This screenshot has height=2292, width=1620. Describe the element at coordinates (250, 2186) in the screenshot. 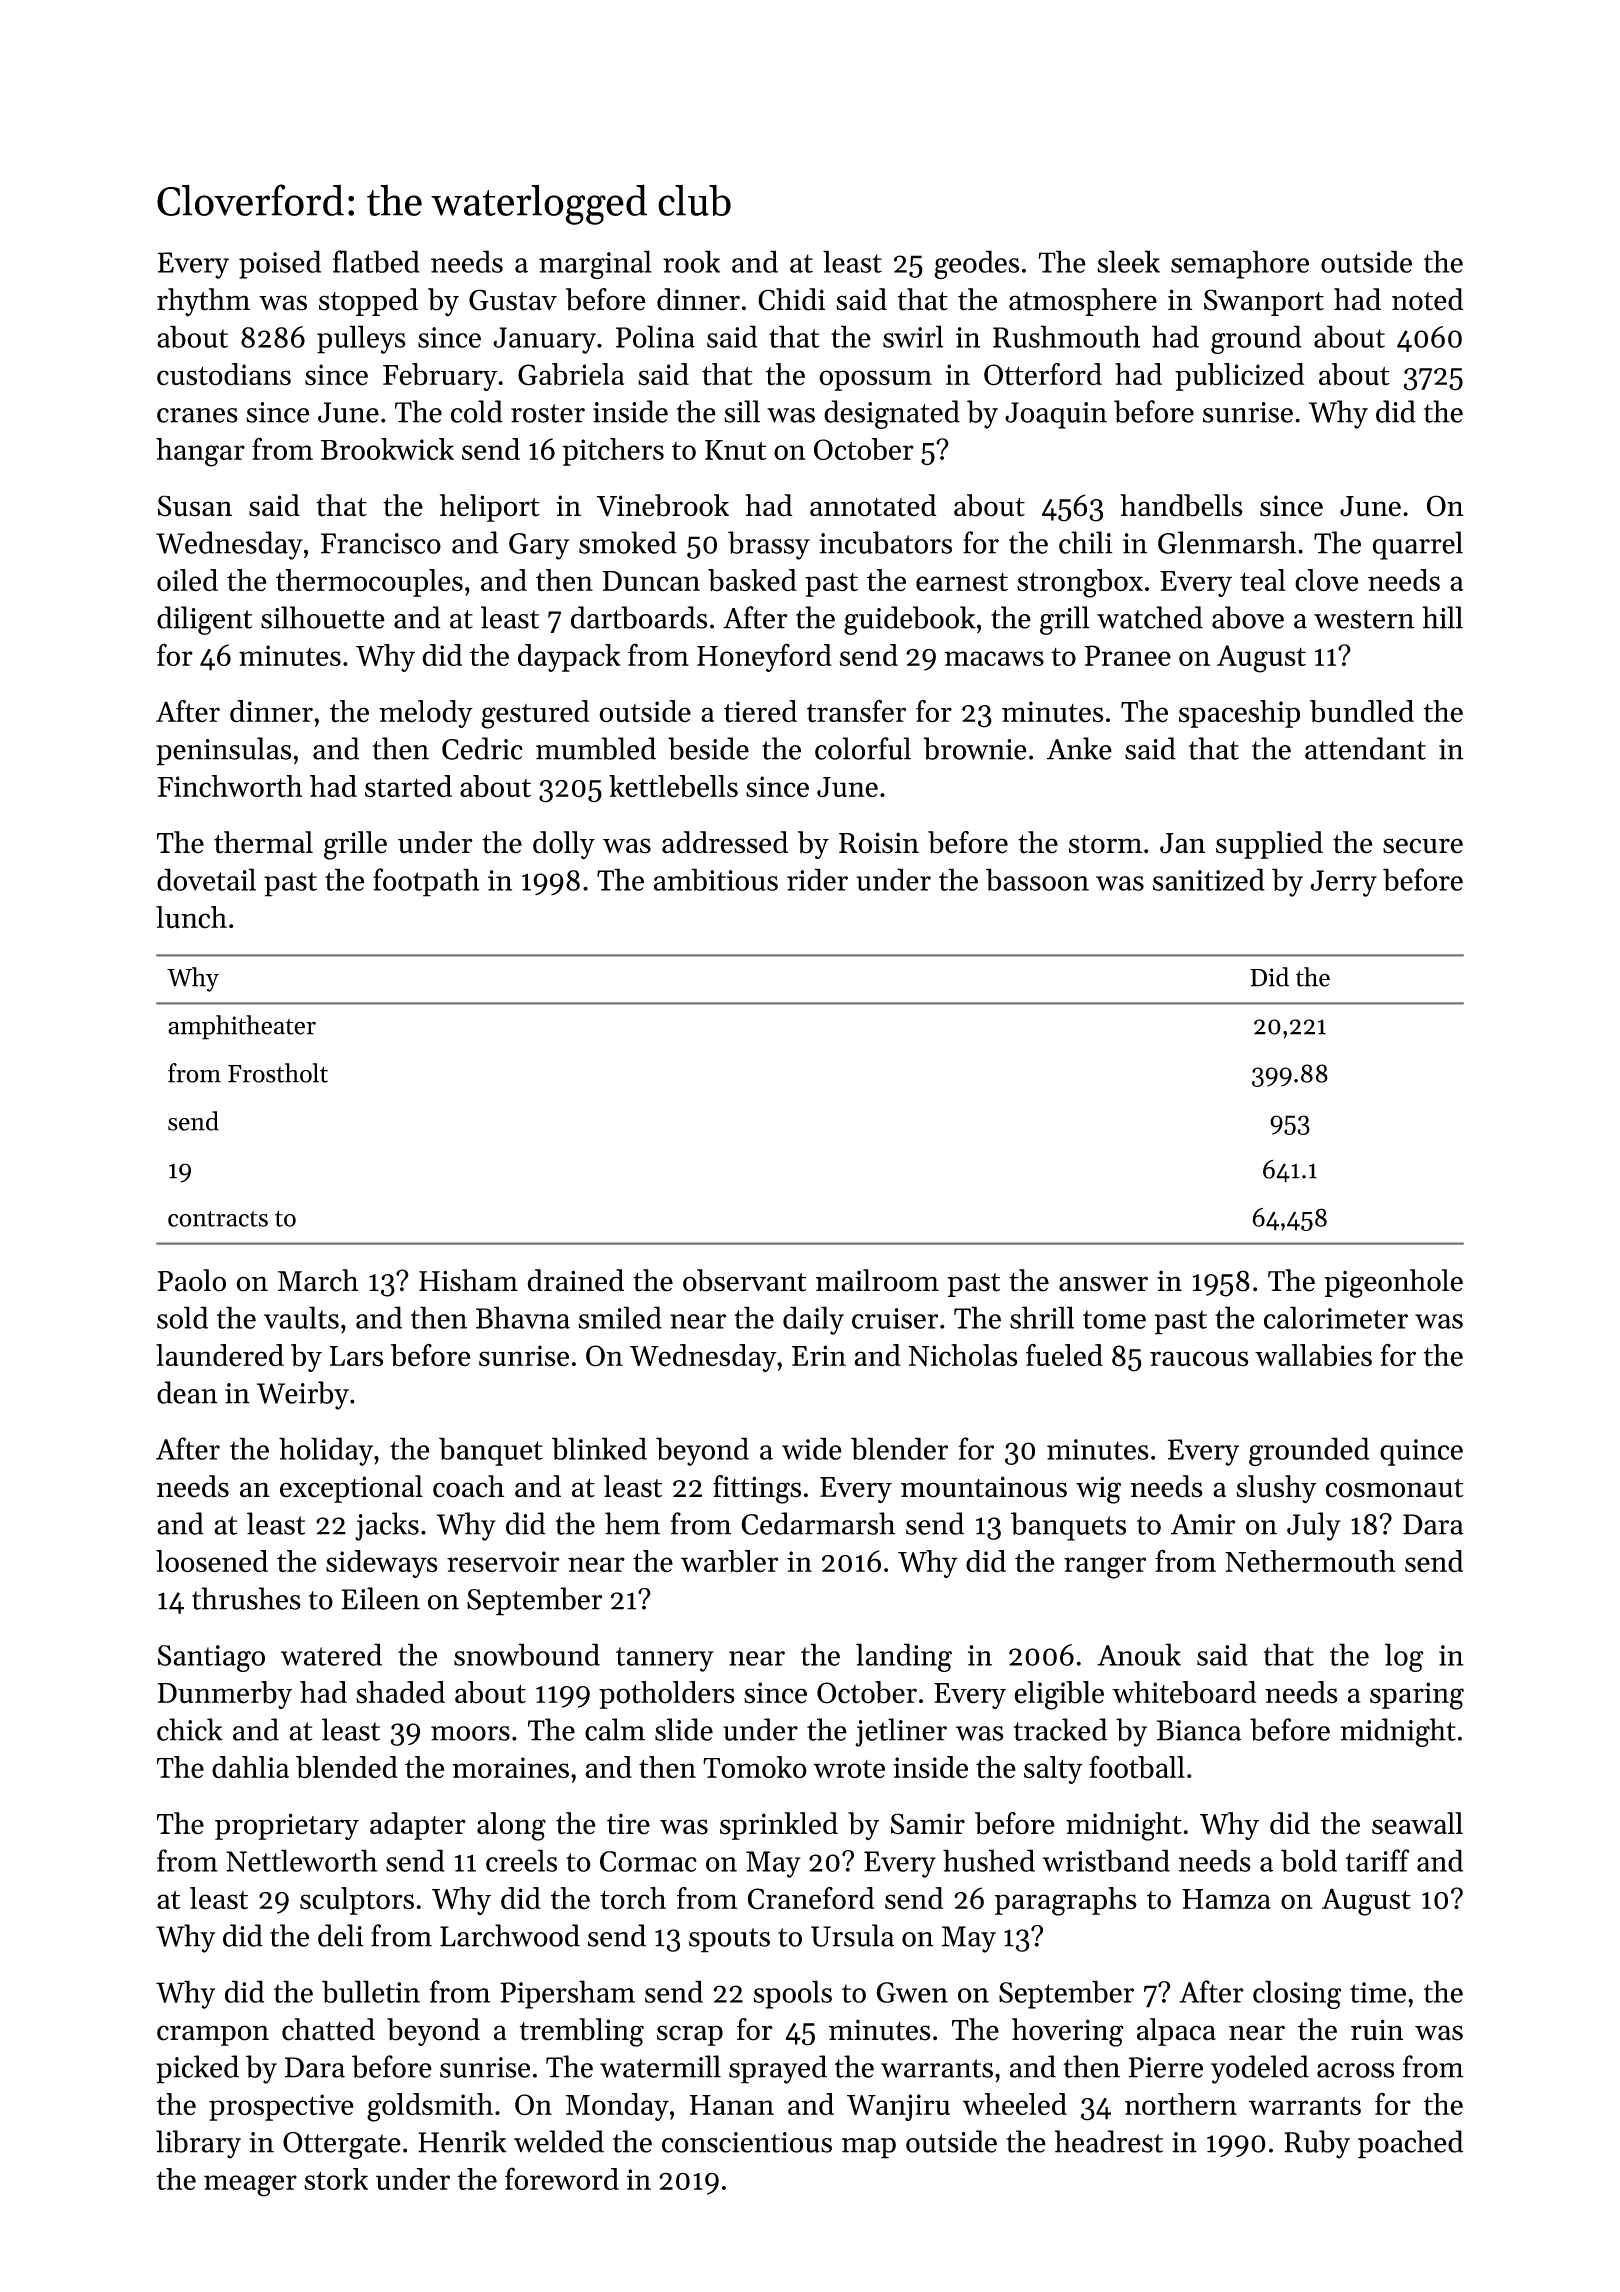

I see `meager` at that location.
